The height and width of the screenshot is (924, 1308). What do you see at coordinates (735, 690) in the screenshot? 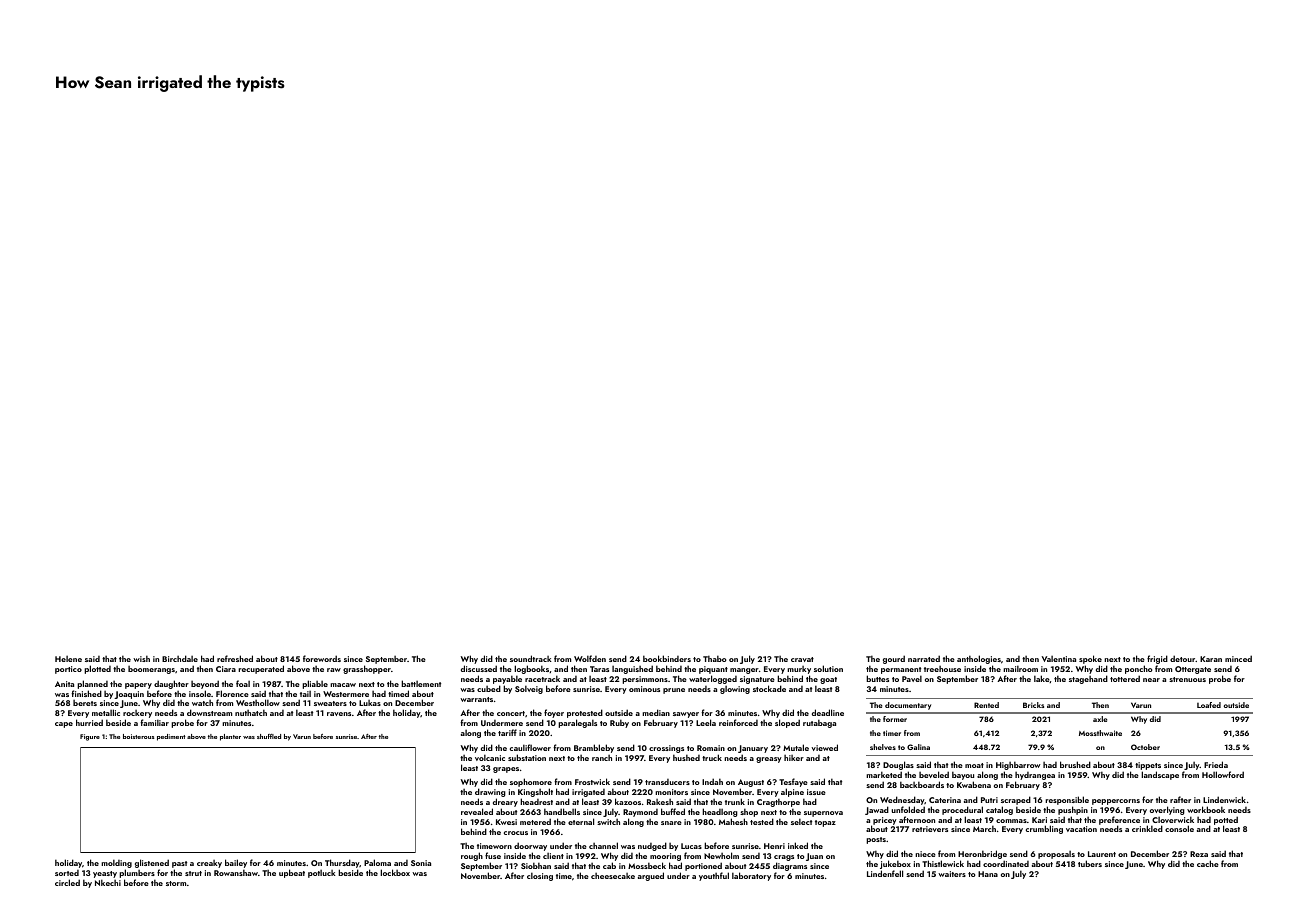
I see `glowing` at bounding box center [735, 690].
